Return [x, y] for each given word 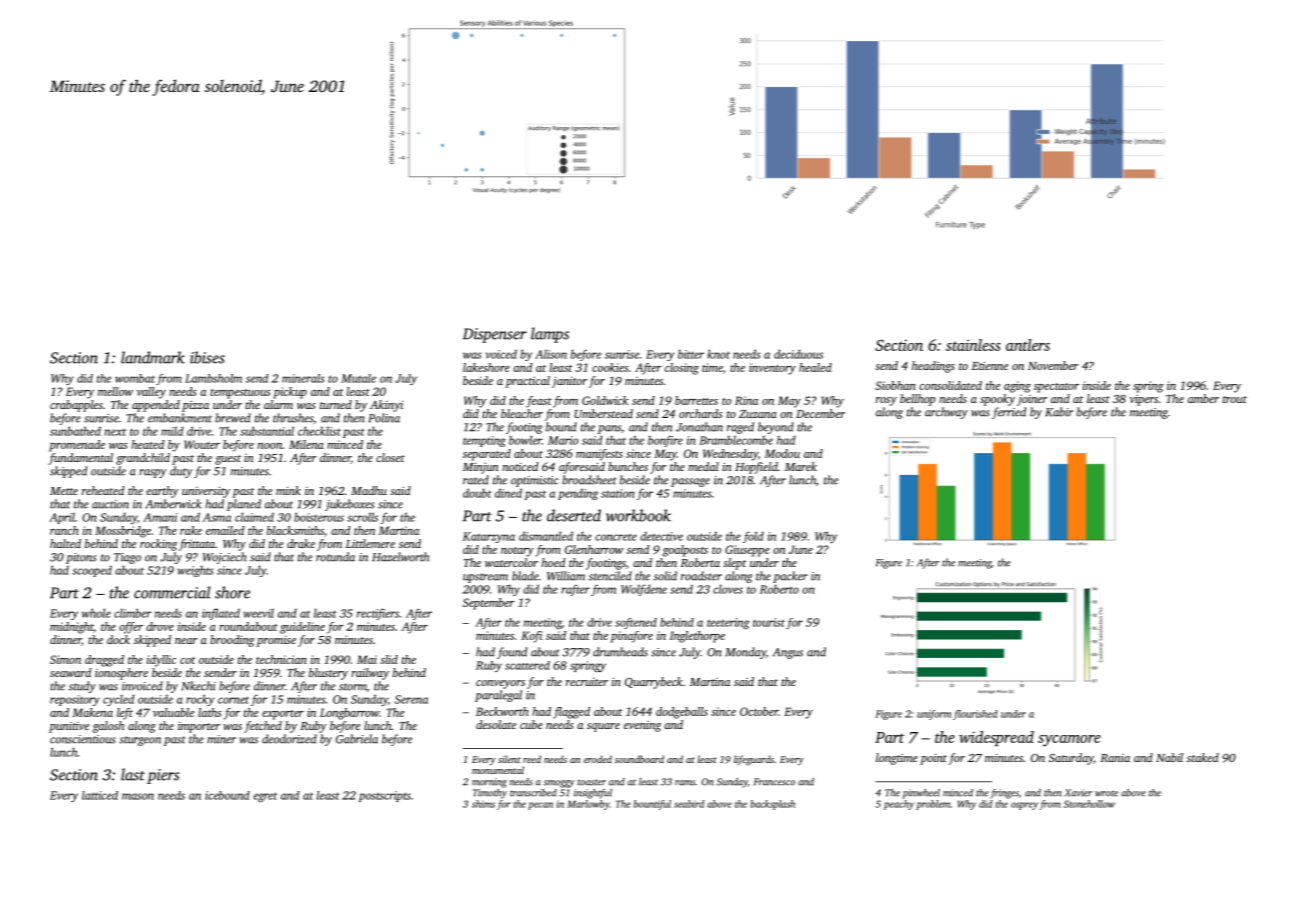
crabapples [76, 406]
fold [753, 537]
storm [353, 687]
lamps [550, 335]
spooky [997, 400]
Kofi [531, 637]
